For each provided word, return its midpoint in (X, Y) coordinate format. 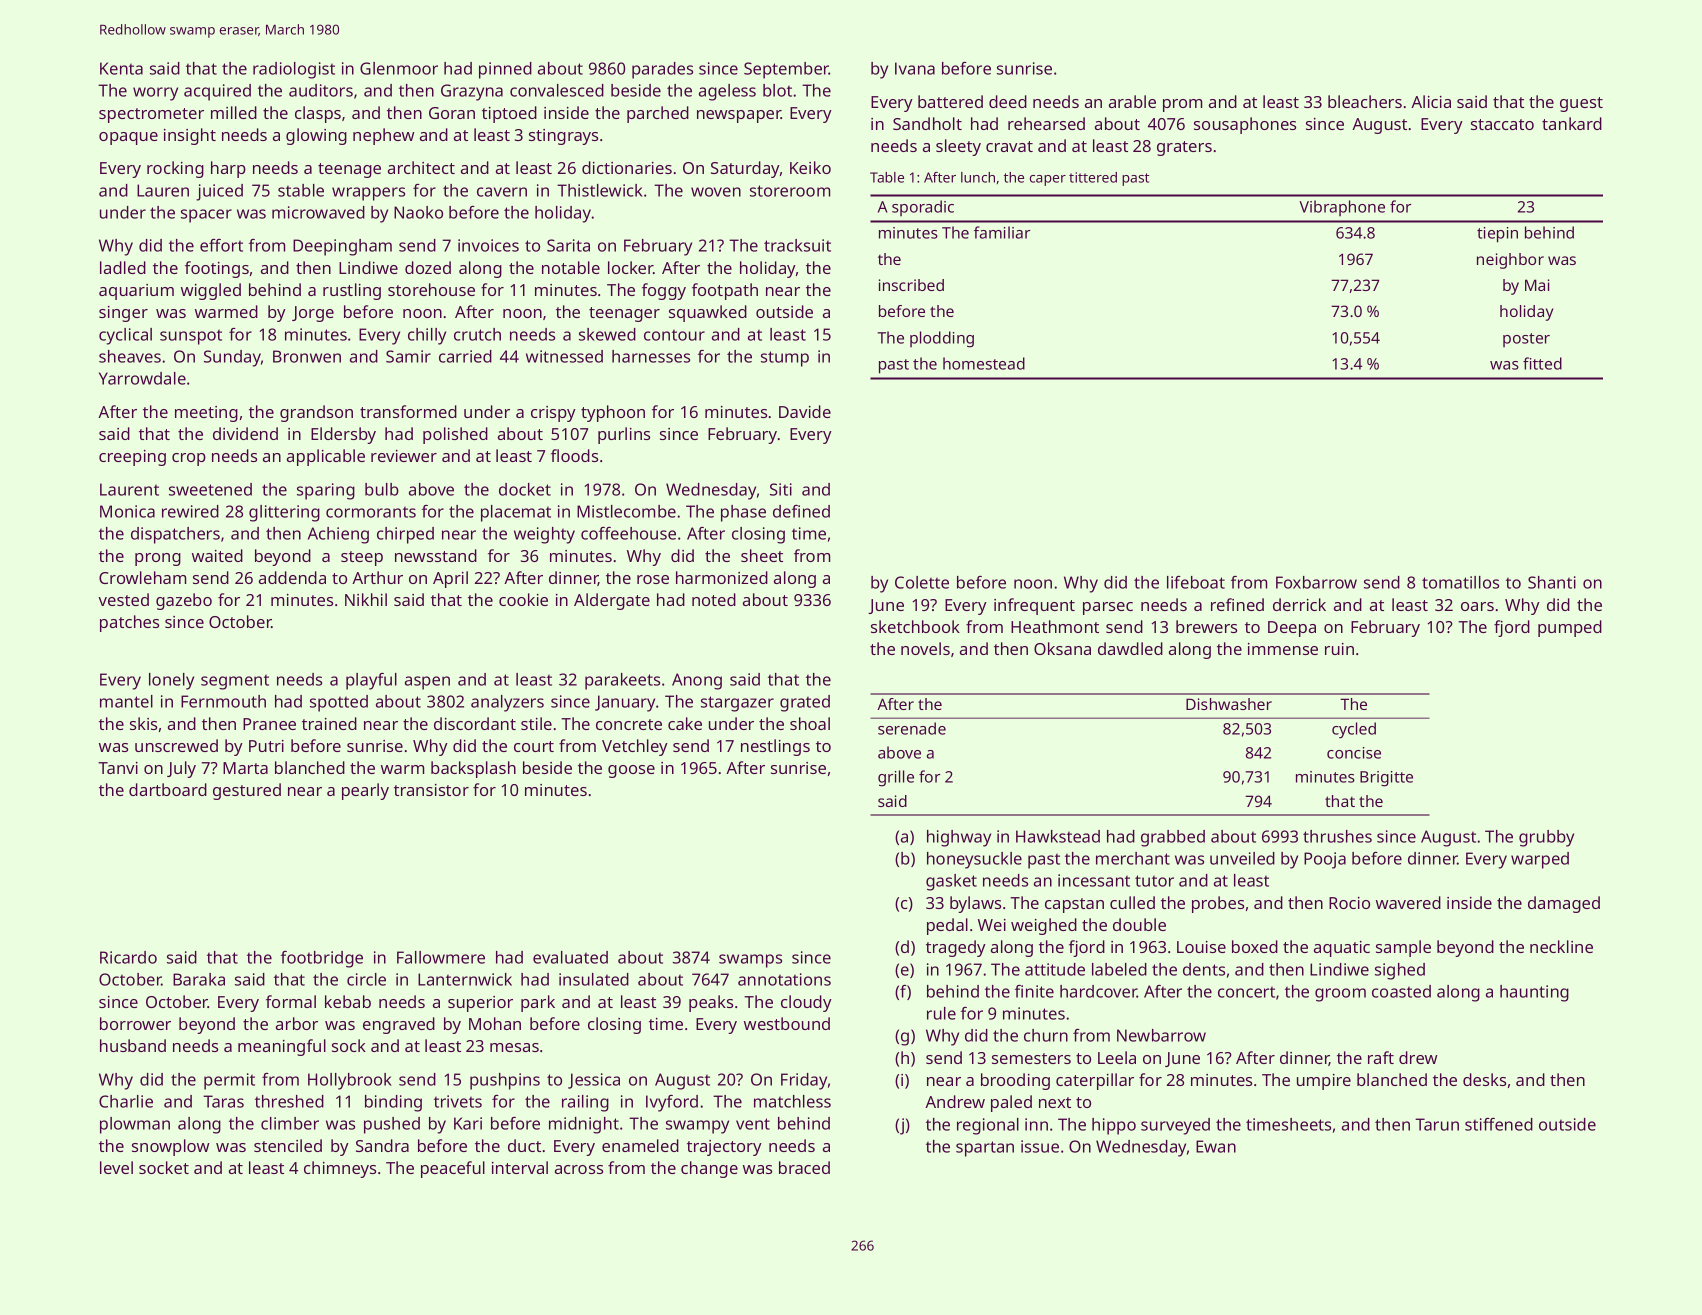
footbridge (322, 959)
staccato (1502, 124)
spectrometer (151, 115)
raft (1381, 1057)
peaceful (453, 1169)
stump (785, 359)
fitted (1542, 363)
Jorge (313, 314)
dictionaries (627, 167)
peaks (711, 1003)
